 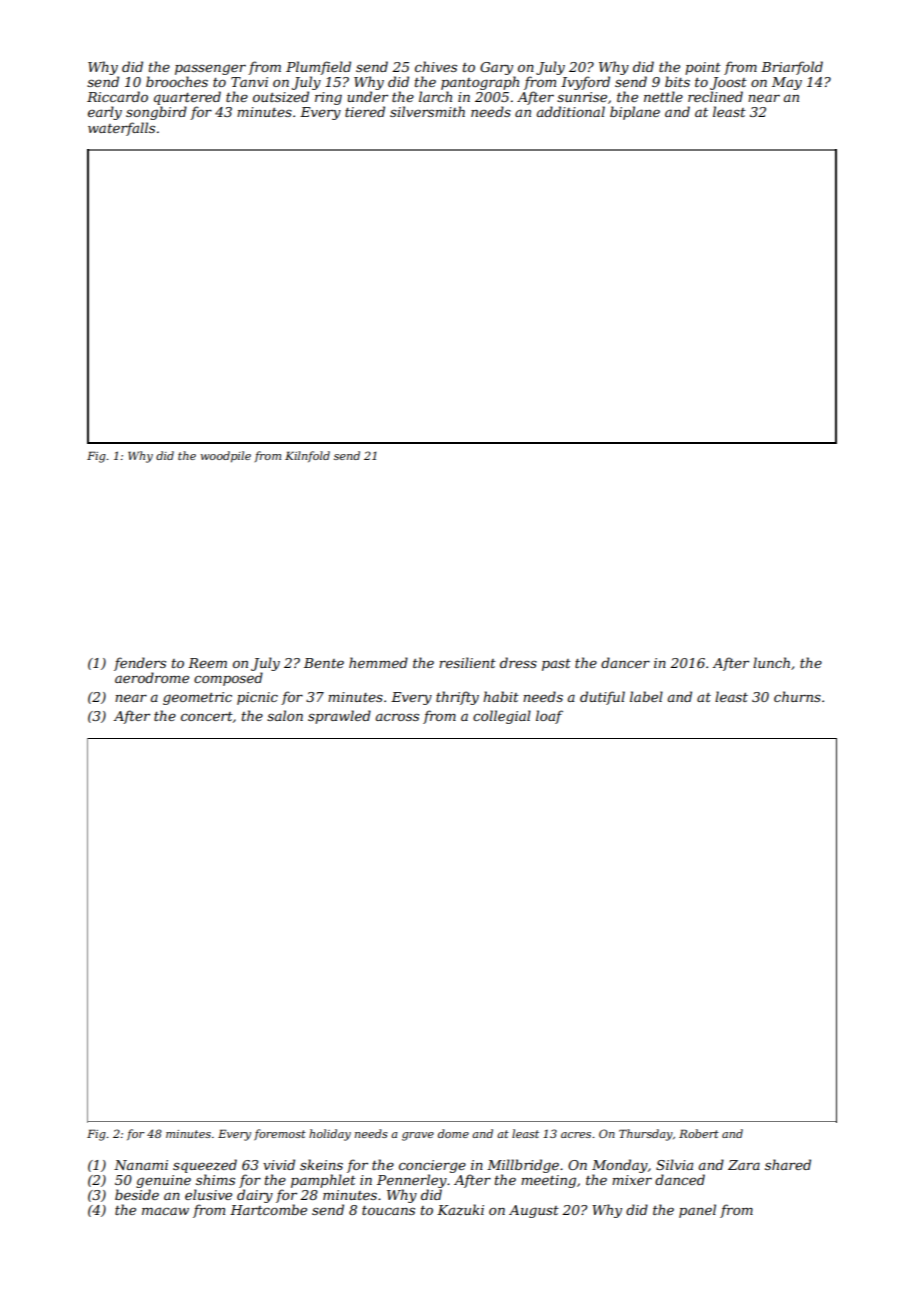 What do you see at coordinates (788, 1164) in the image?
I see `shared` at bounding box center [788, 1164].
